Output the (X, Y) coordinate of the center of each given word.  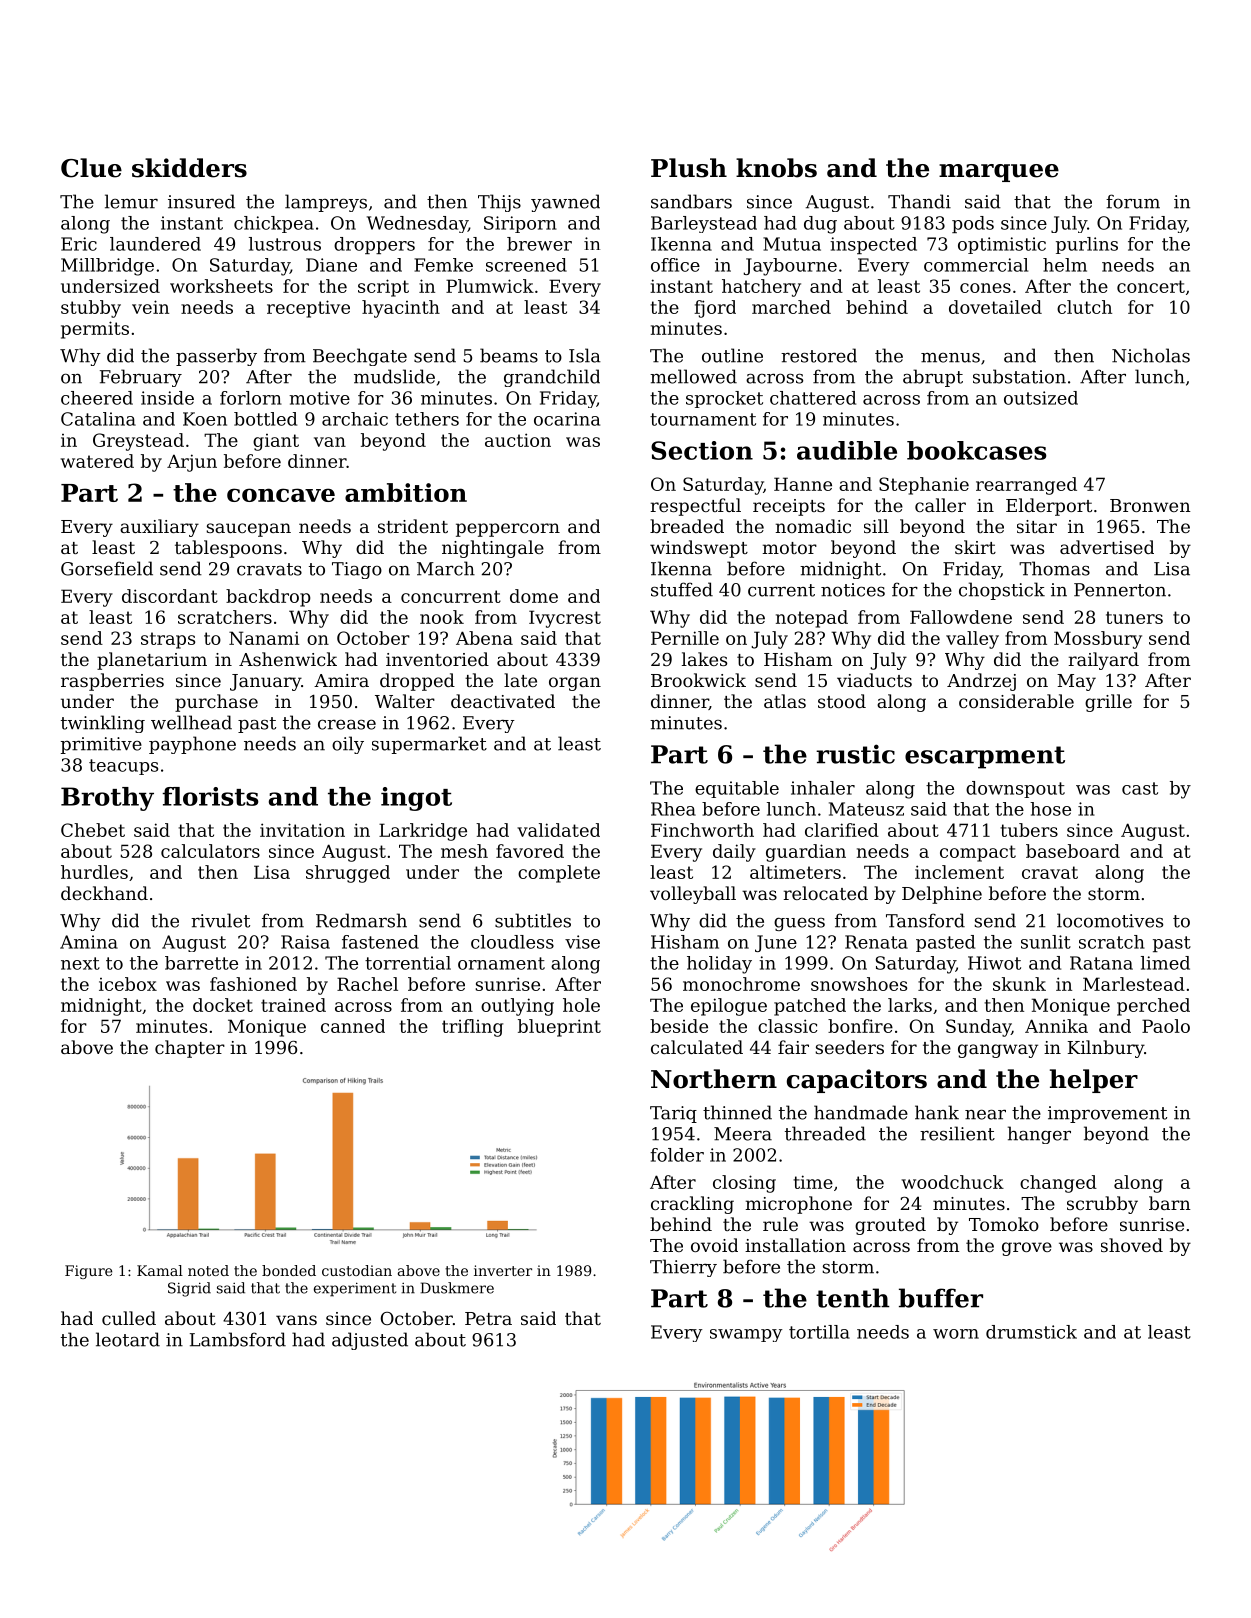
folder (677, 1155)
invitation (302, 830)
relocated (826, 893)
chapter (190, 1049)
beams (509, 355)
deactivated (503, 701)
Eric (79, 244)
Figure (88, 1272)
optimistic (1002, 245)
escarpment (985, 757)
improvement (1107, 1114)
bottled (265, 419)
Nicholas (1151, 355)
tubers (1029, 830)
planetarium (152, 661)
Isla (585, 355)
